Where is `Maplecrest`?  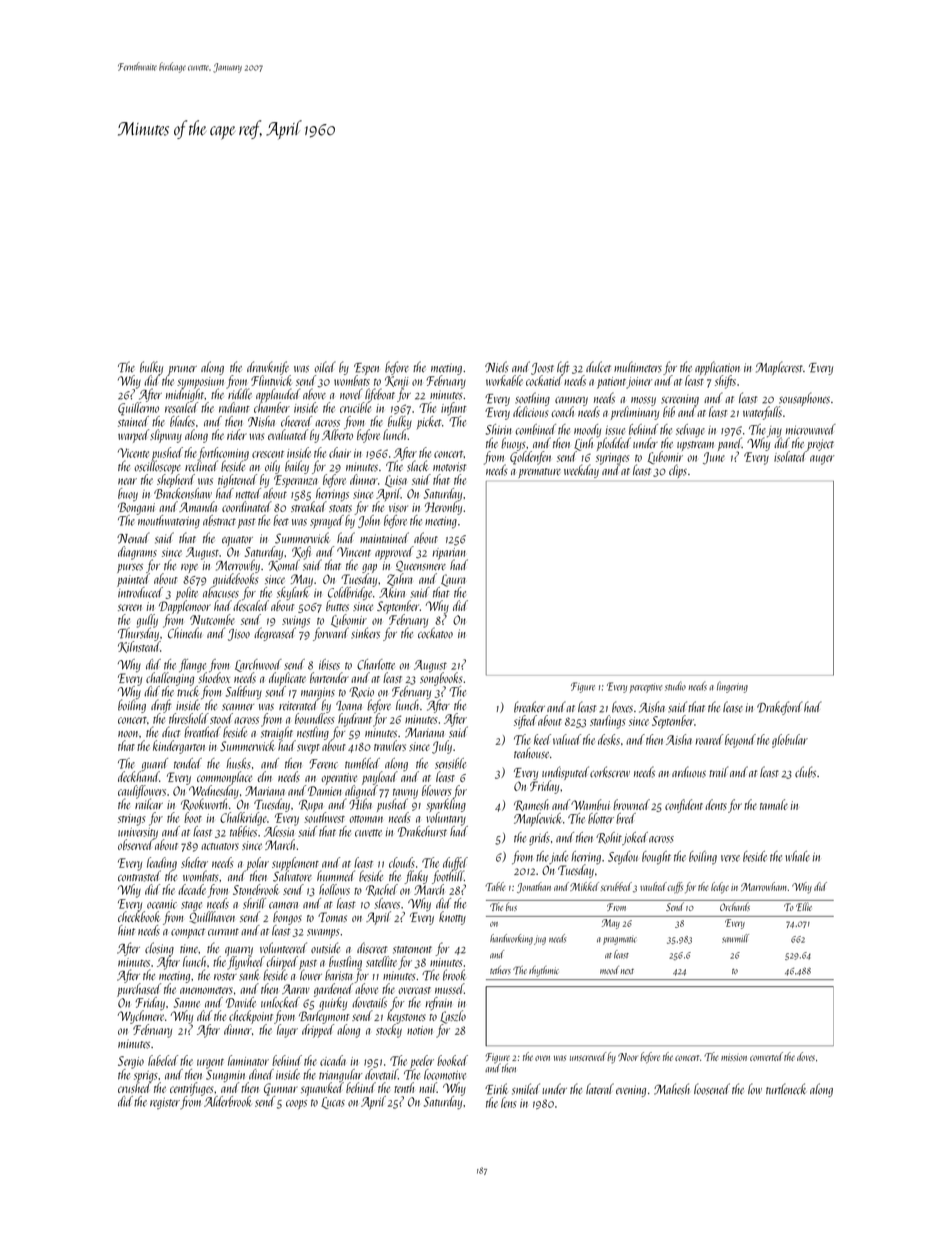 Maplecrest is located at coordinates (779, 368).
